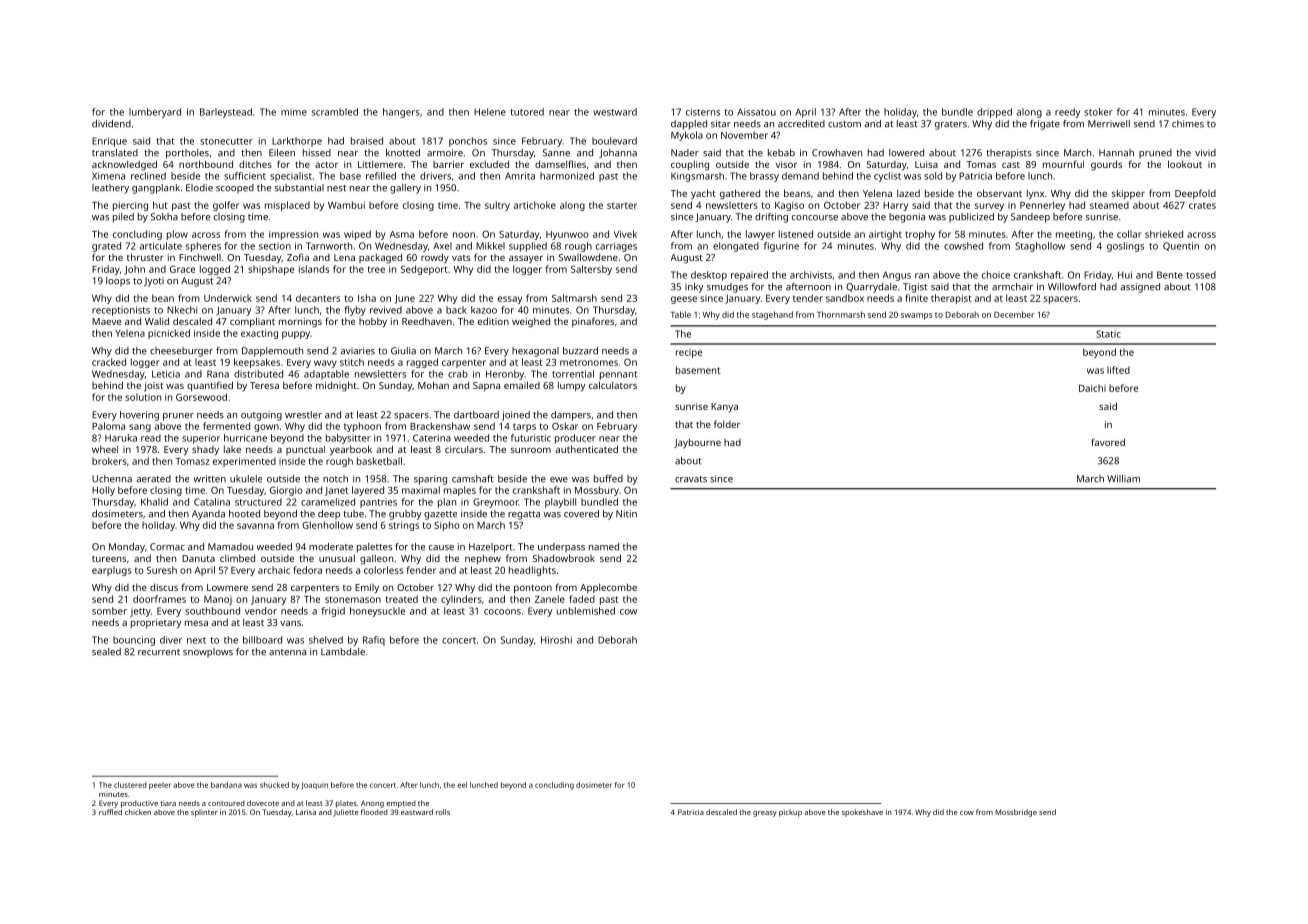 The width and height of the page is (1308, 924). What do you see at coordinates (615, 112) in the page?
I see `westward` at bounding box center [615, 112].
